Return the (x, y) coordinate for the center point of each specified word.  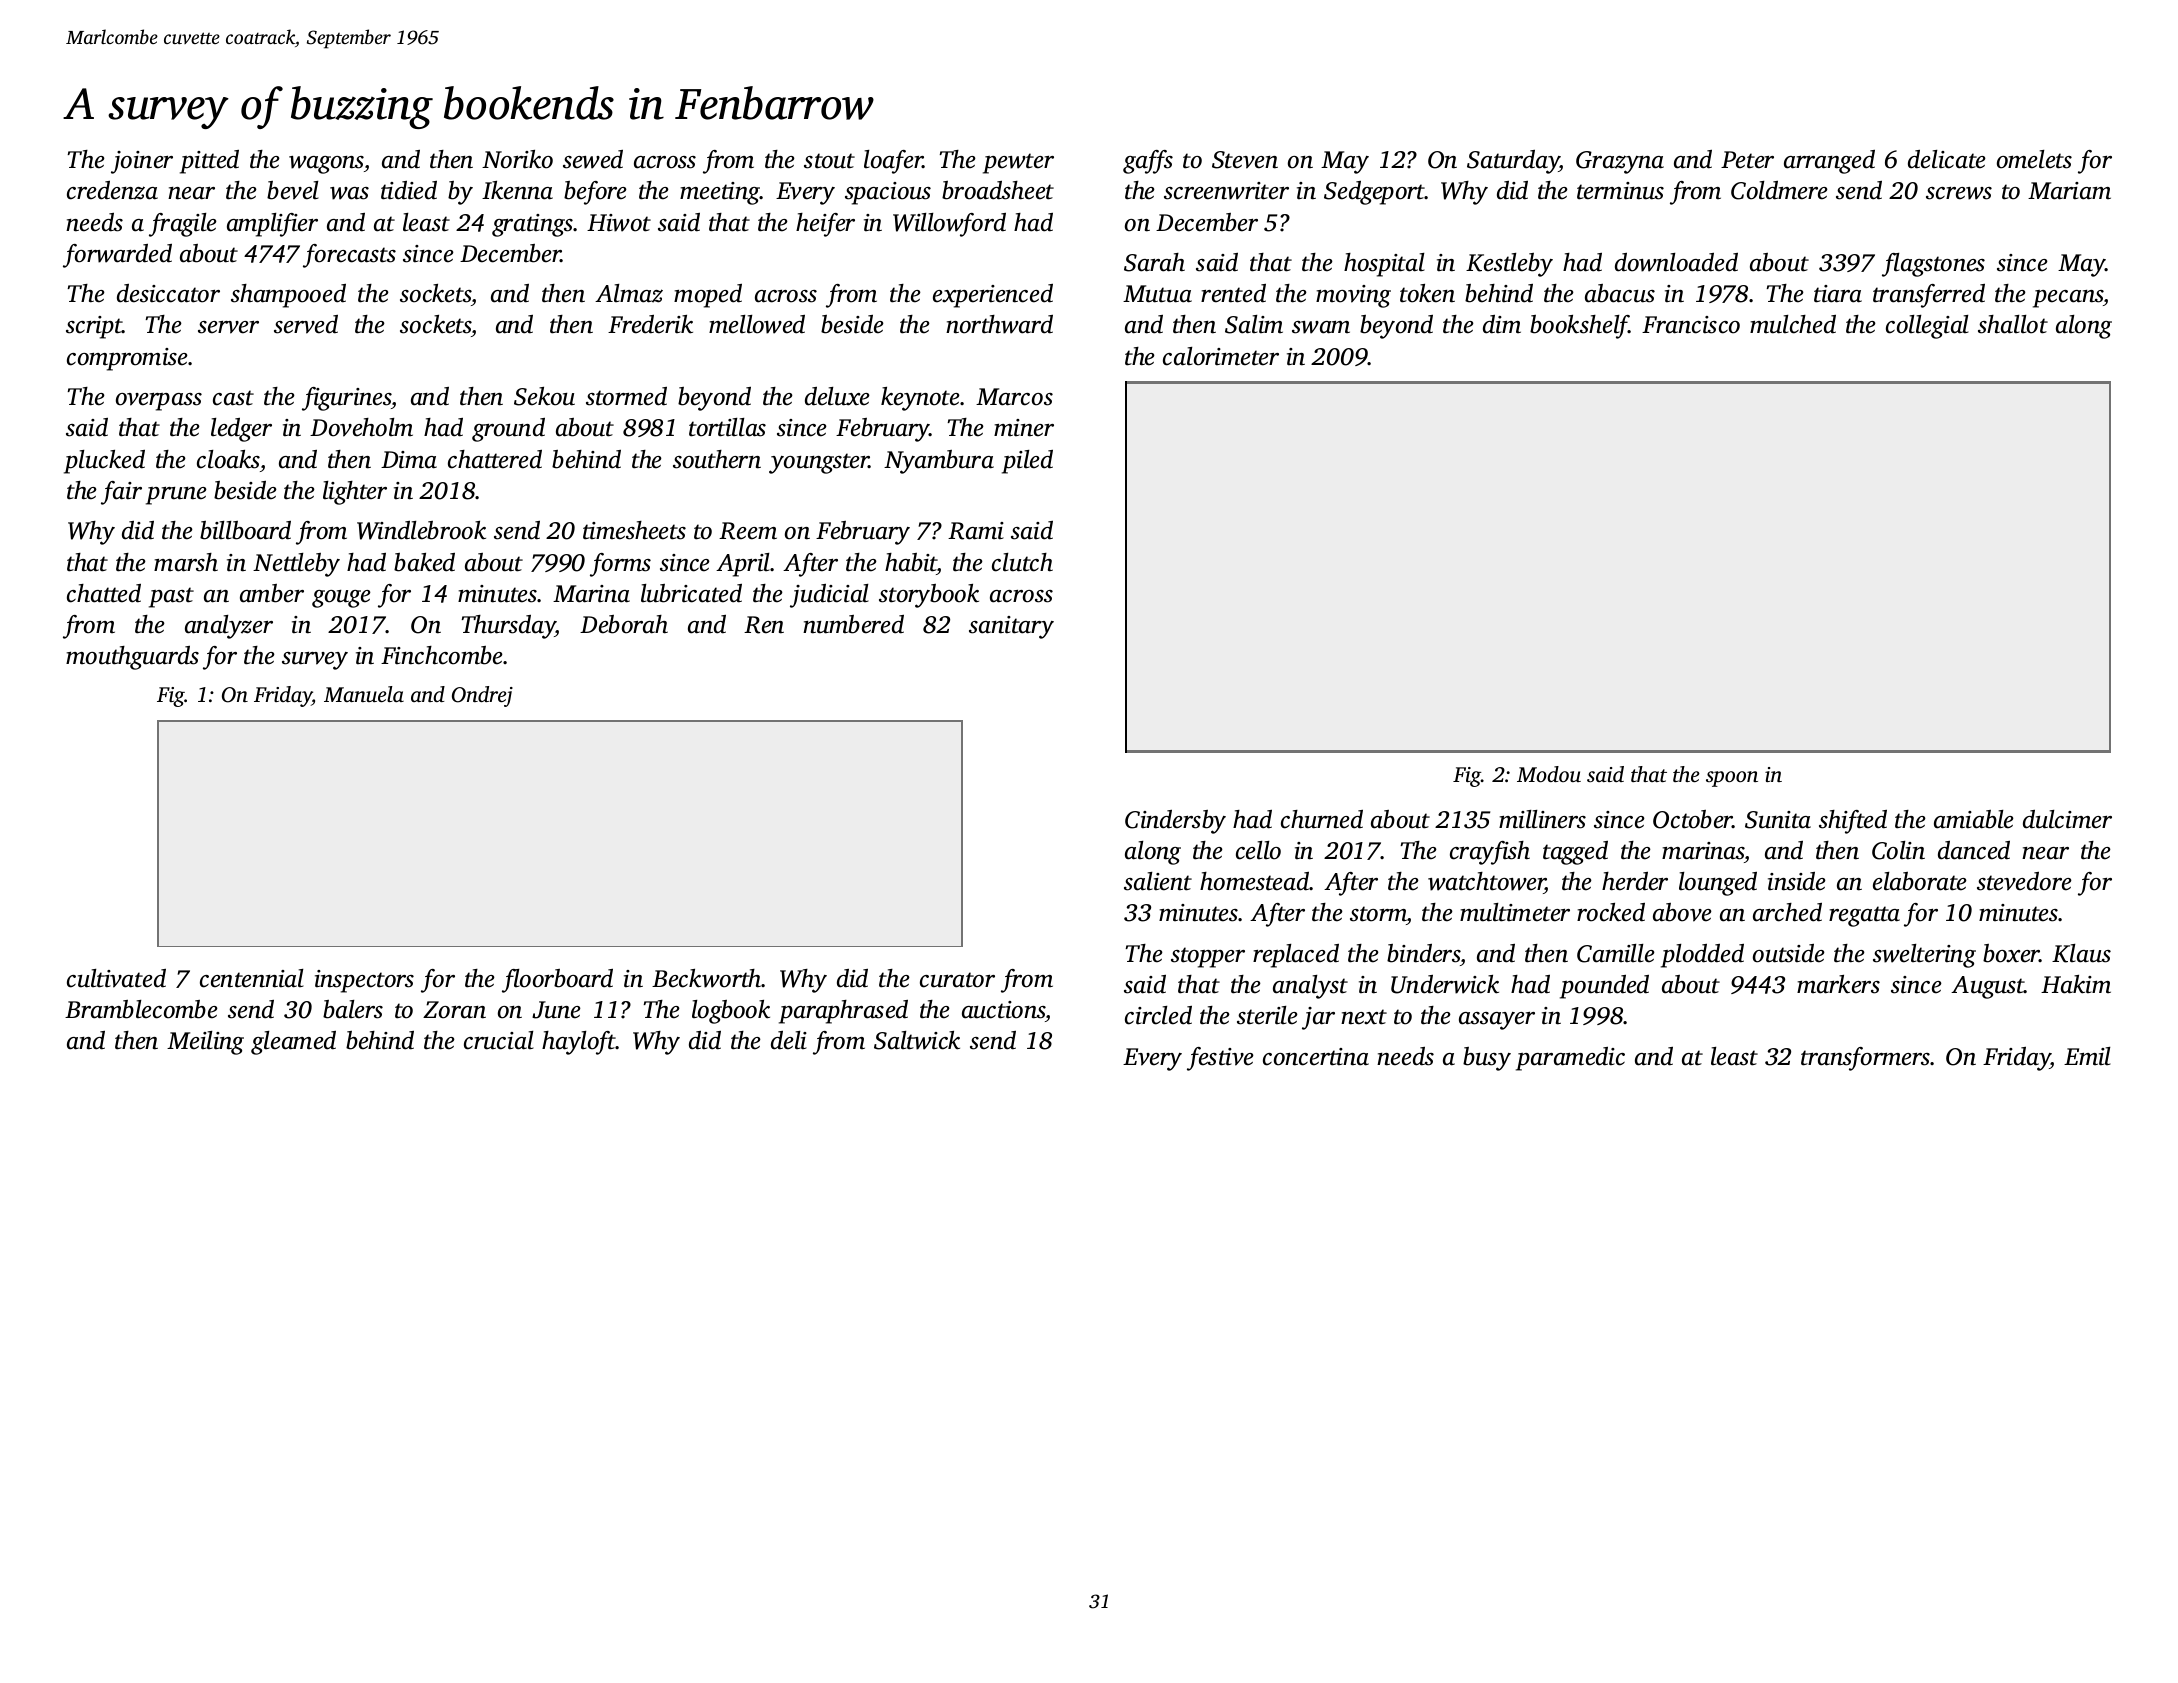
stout (829, 161)
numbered (853, 624)
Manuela (364, 694)
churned (1322, 819)
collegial (1927, 327)
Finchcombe (442, 655)
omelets (2034, 159)
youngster (819, 463)
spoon (1732, 779)
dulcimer (2067, 819)
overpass (159, 402)
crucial (499, 1040)
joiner (142, 162)
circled (1158, 1015)
